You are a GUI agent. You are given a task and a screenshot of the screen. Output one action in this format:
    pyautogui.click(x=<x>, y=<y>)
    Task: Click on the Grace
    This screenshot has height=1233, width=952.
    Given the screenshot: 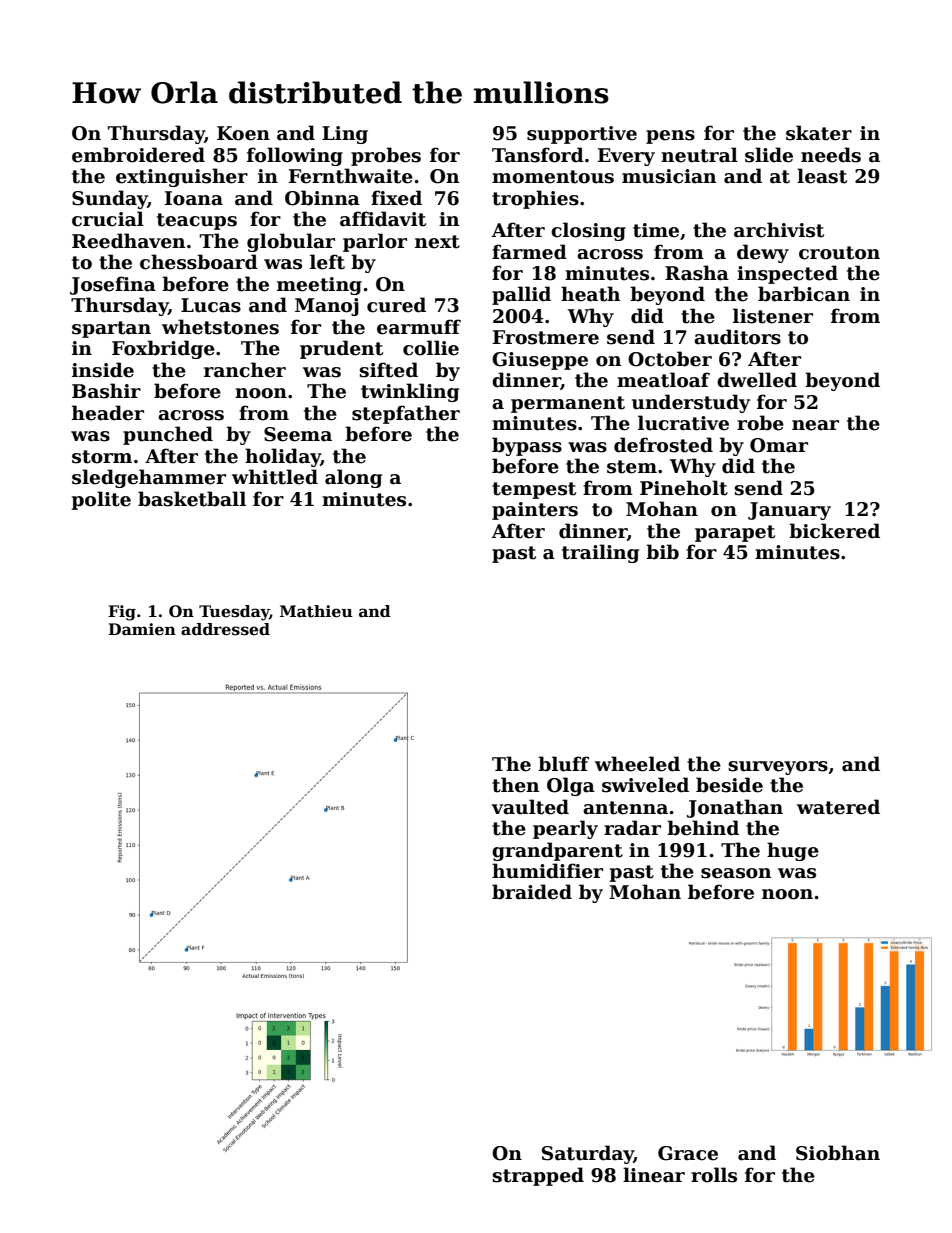 What is the action you would take?
    pyautogui.click(x=688, y=1153)
